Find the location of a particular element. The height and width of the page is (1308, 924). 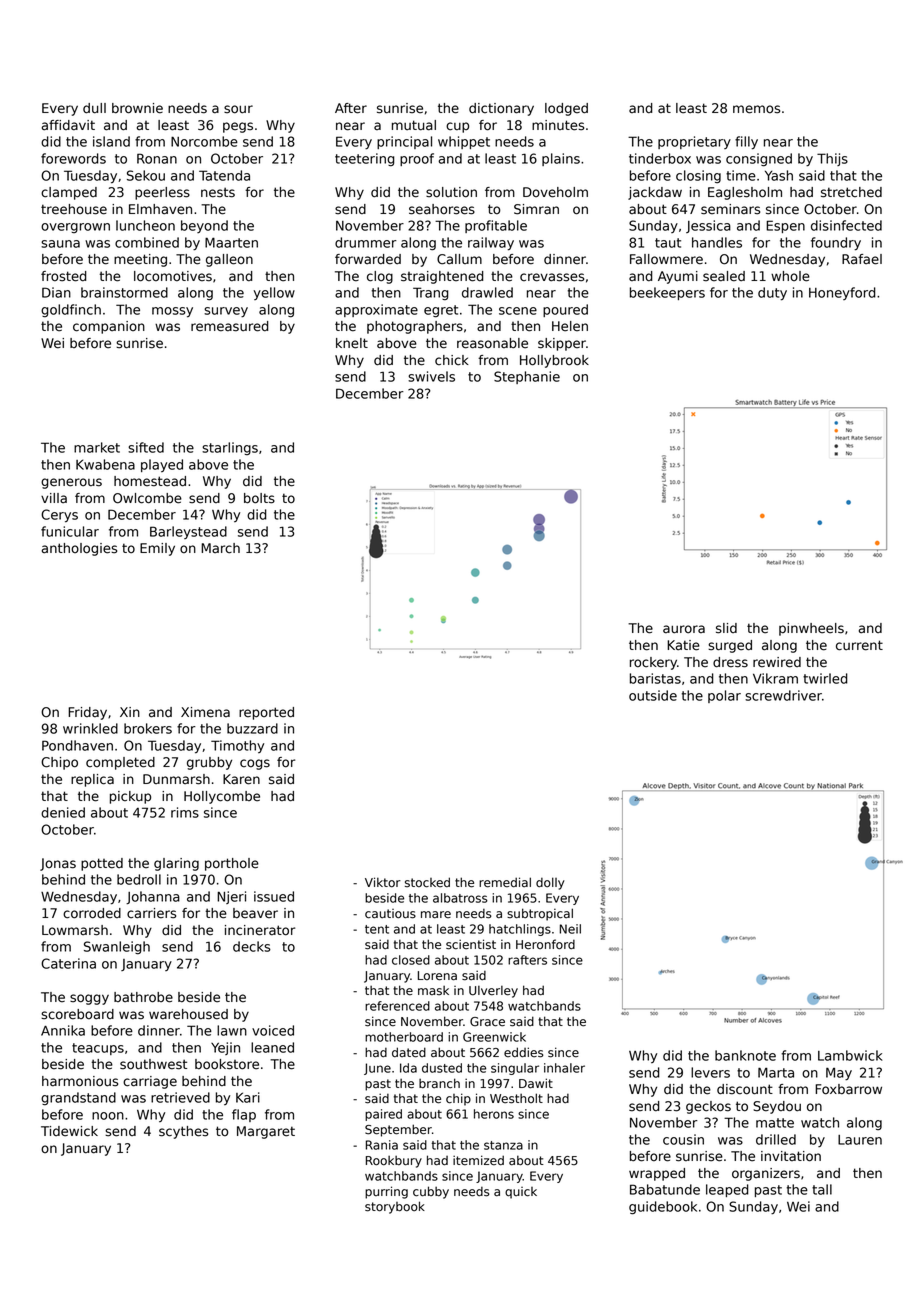

Annika is located at coordinates (63, 1030).
